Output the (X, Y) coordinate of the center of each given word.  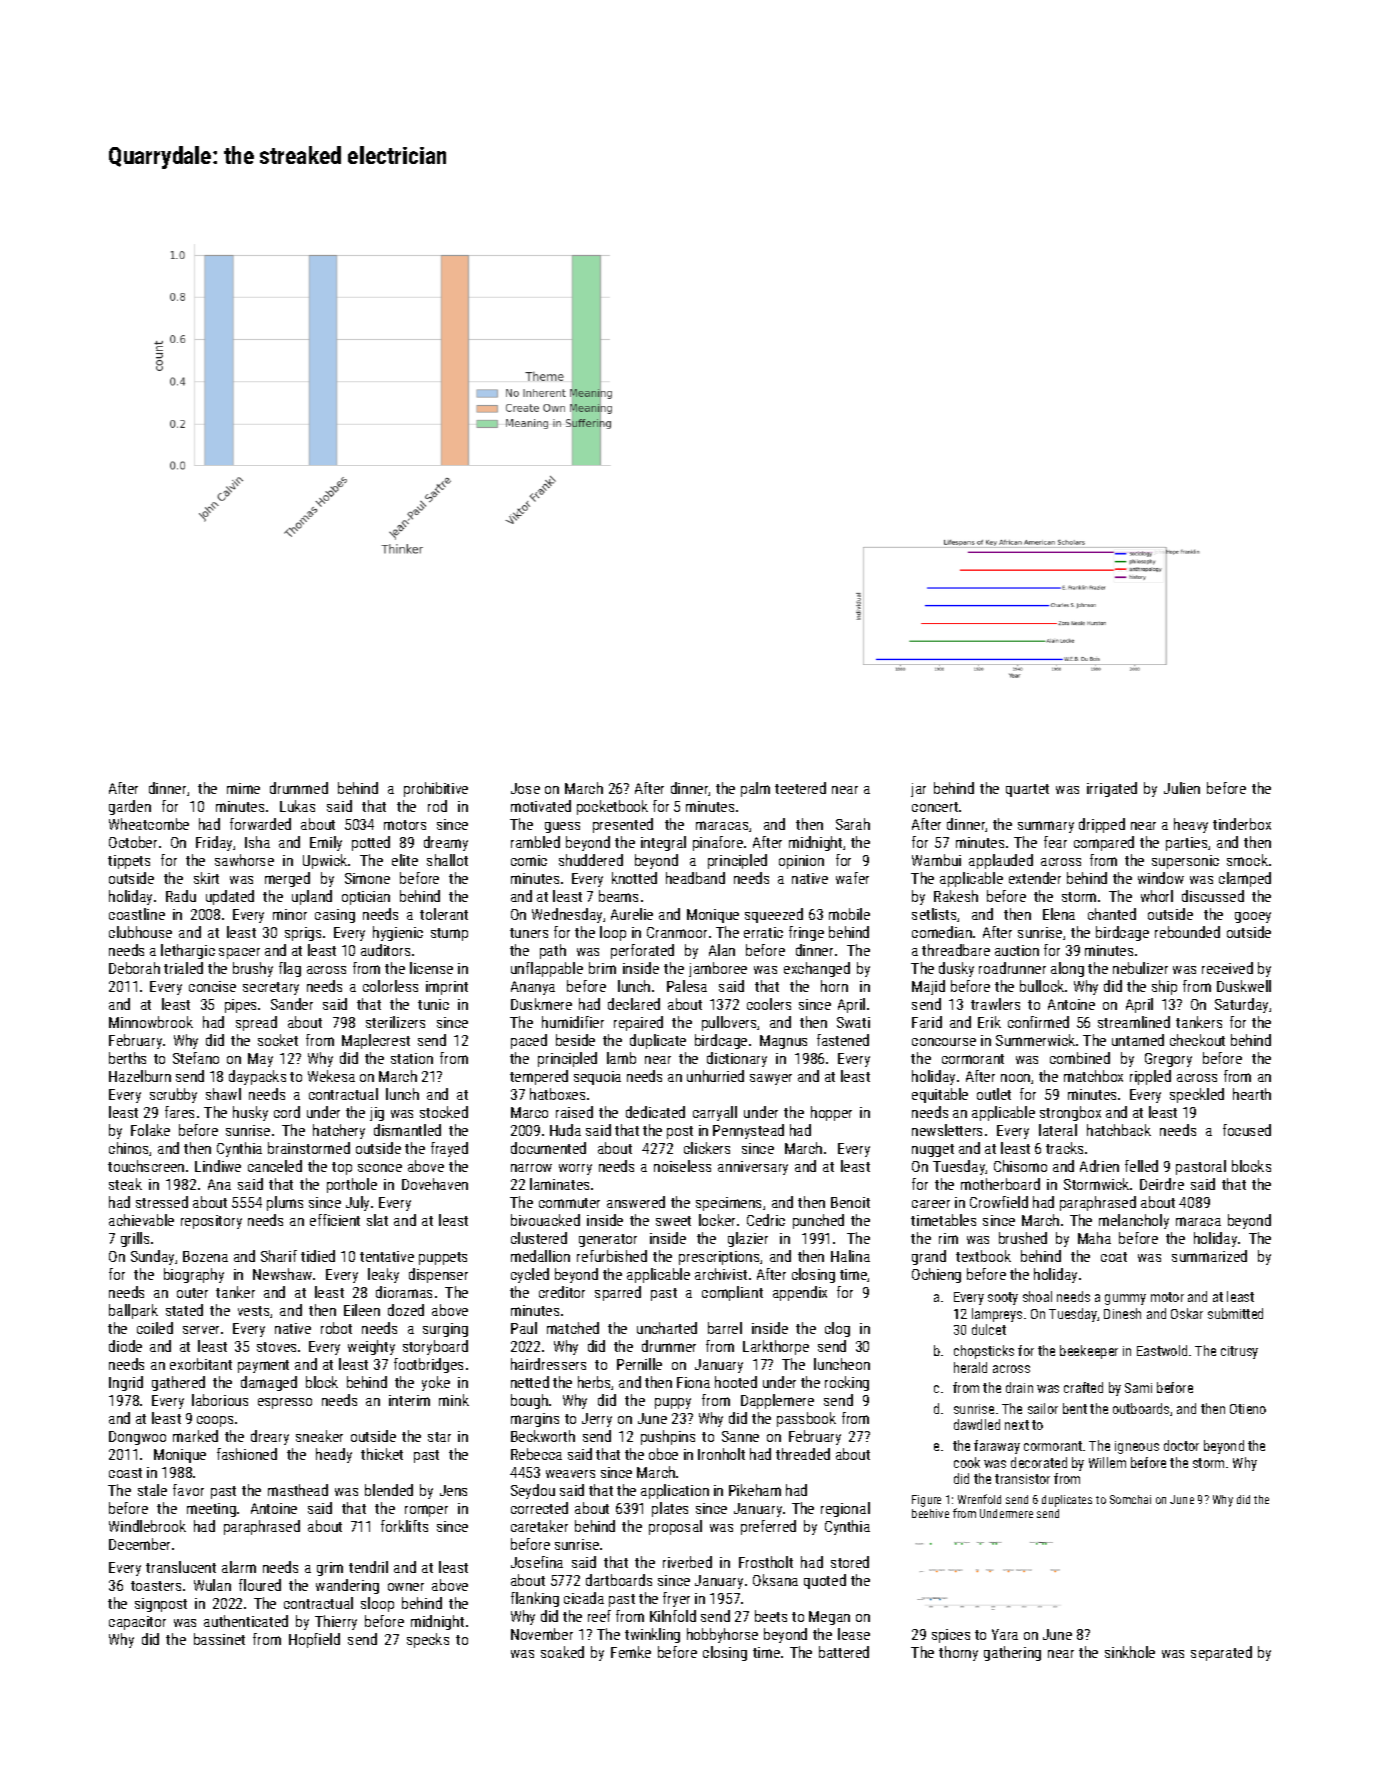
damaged (269, 1383)
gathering (1012, 1653)
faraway (997, 1447)
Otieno (1248, 1409)
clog (837, 1329)
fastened (843, 1040)
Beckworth (543, 1436)
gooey (1253, 917)
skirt (206, 878)
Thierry (336, 1622)
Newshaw (282, 1274)
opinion (801, 862)
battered (844, 1652)
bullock (1042, 986)
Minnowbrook (151, 1022)
